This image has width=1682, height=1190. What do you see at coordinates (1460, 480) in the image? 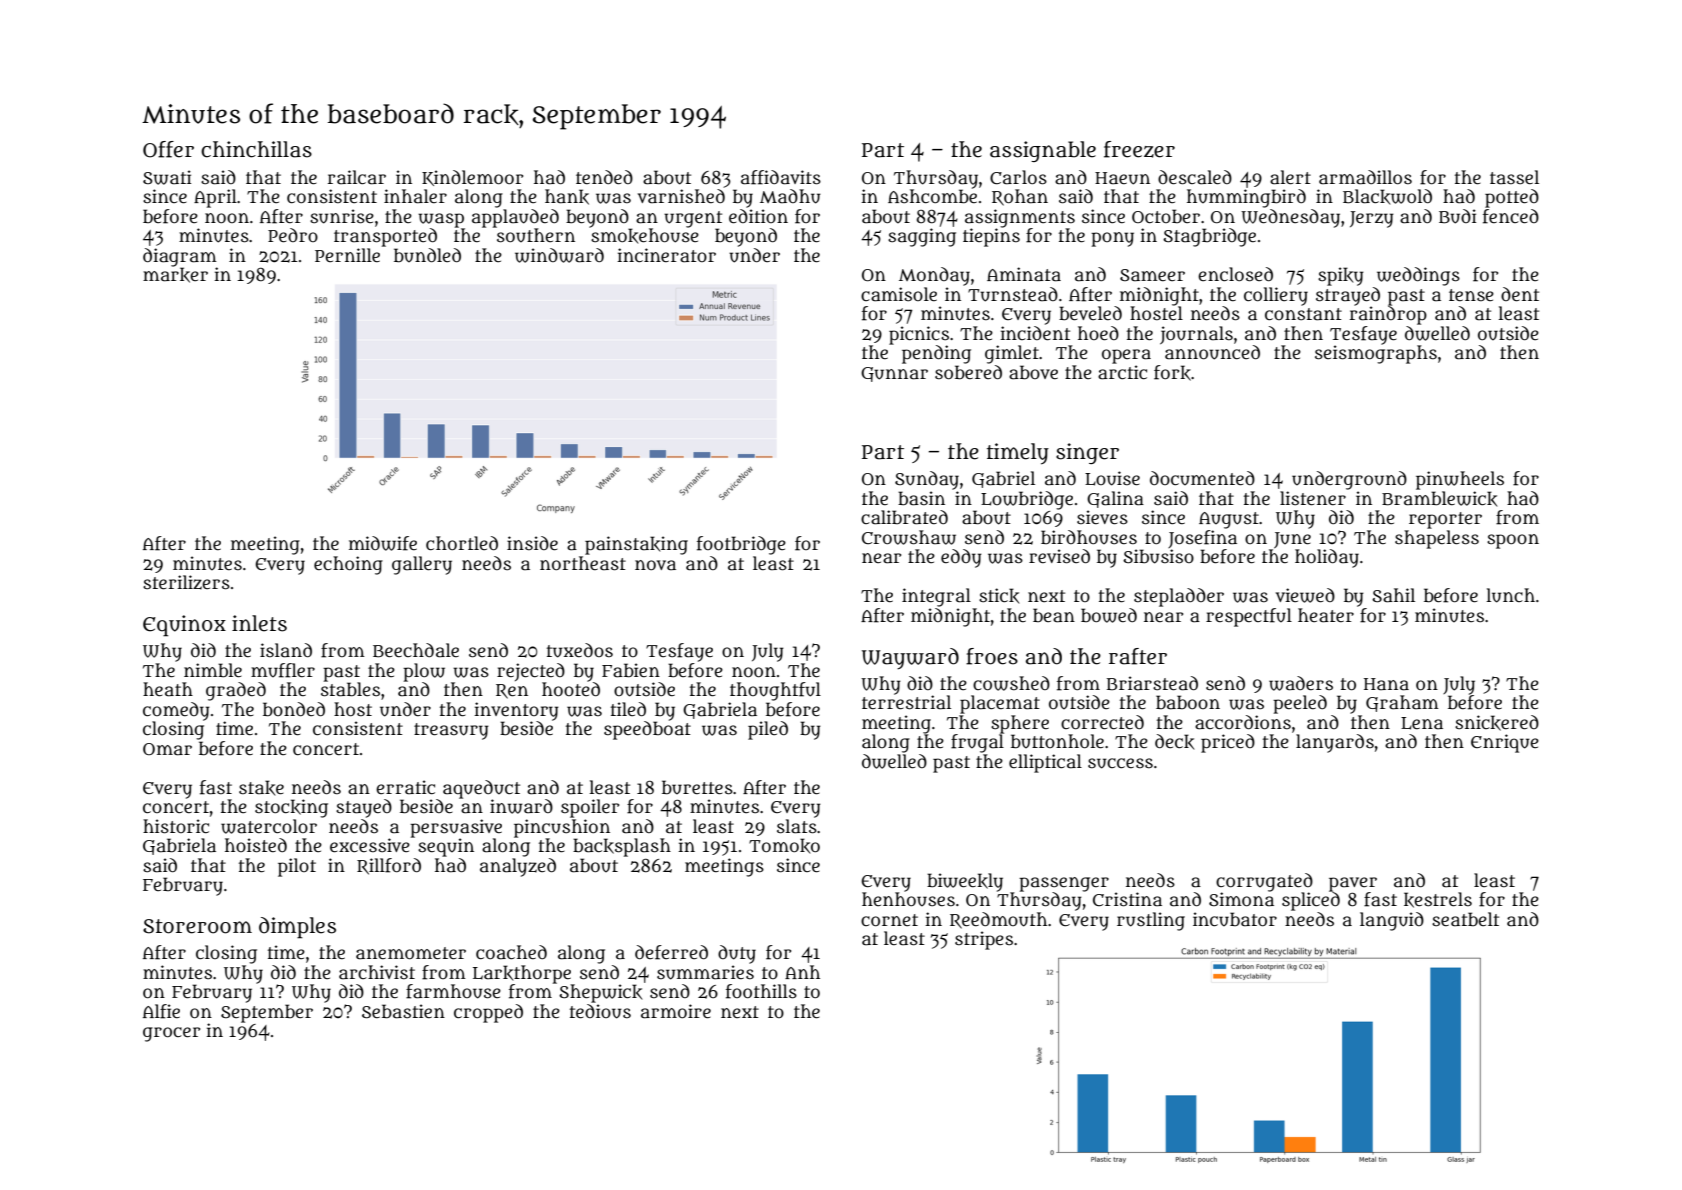
I see `pinwheels` at bounding box center [1460, 480].
